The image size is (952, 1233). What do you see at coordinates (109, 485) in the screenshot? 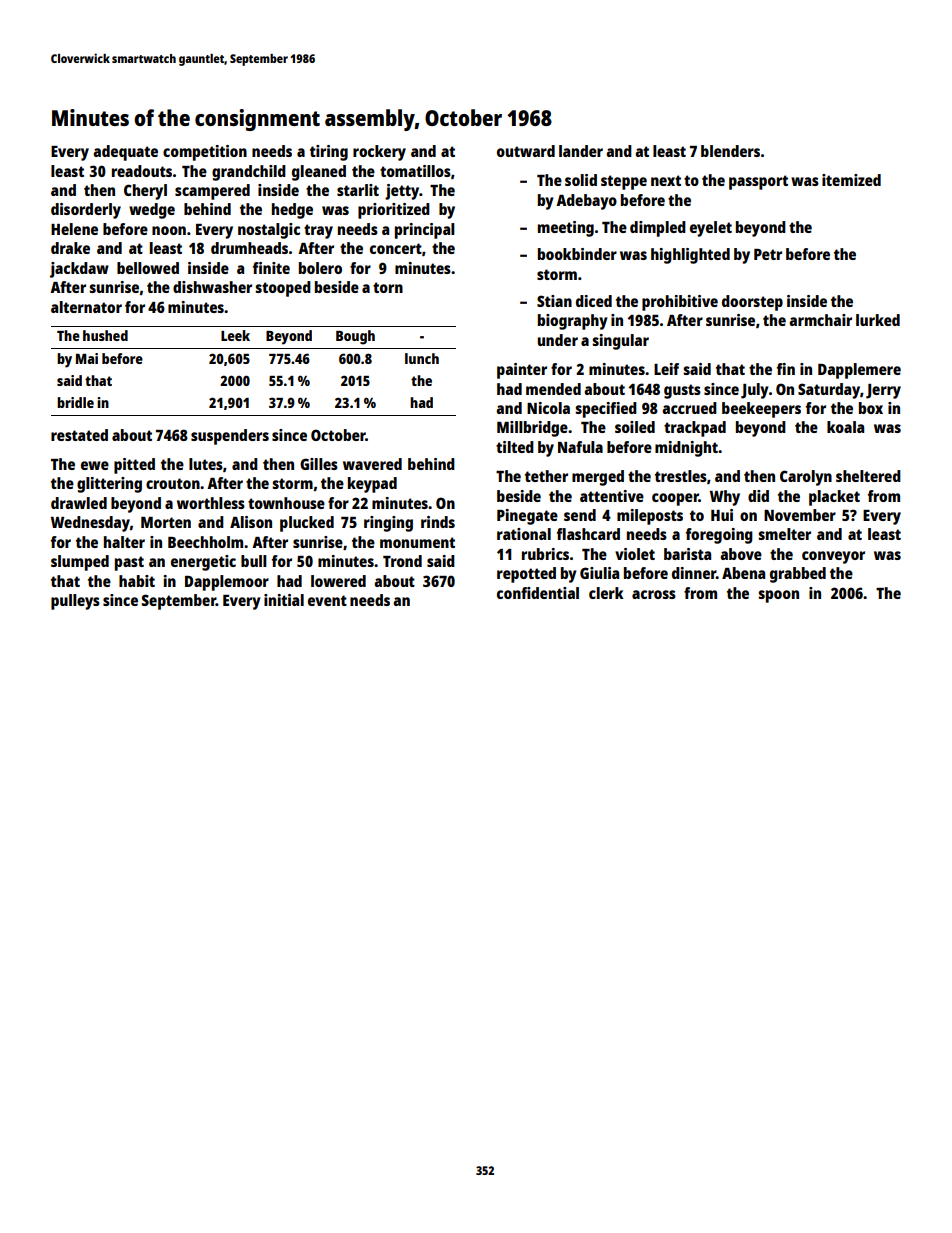
I see `glittering` at bounding box center [109, 485].
